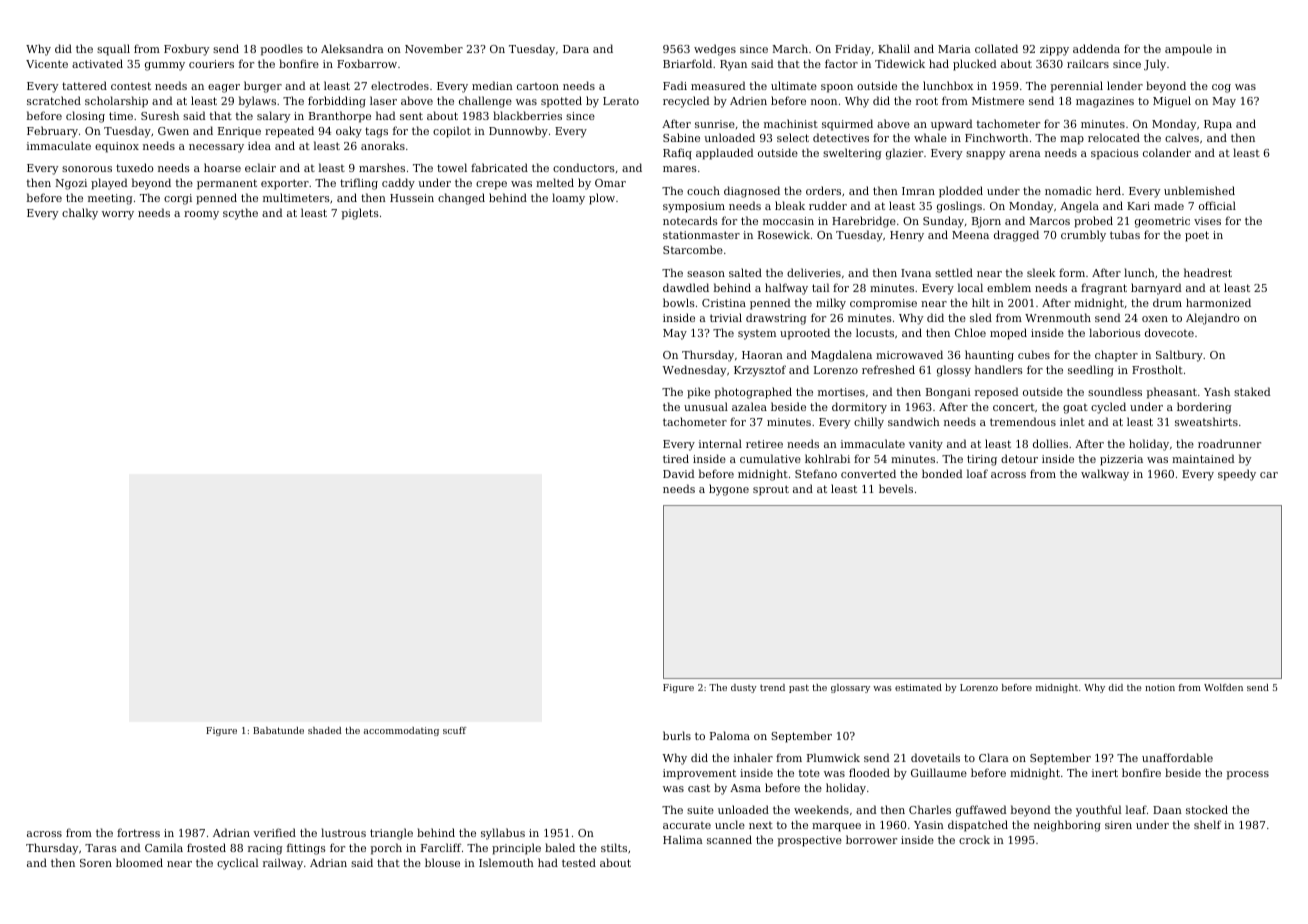 The image size is (1308, 924). What do you see at coordinates (1199, 190) in the screenshot?
I see `unblemished` at bounding box center [1199, 190].
